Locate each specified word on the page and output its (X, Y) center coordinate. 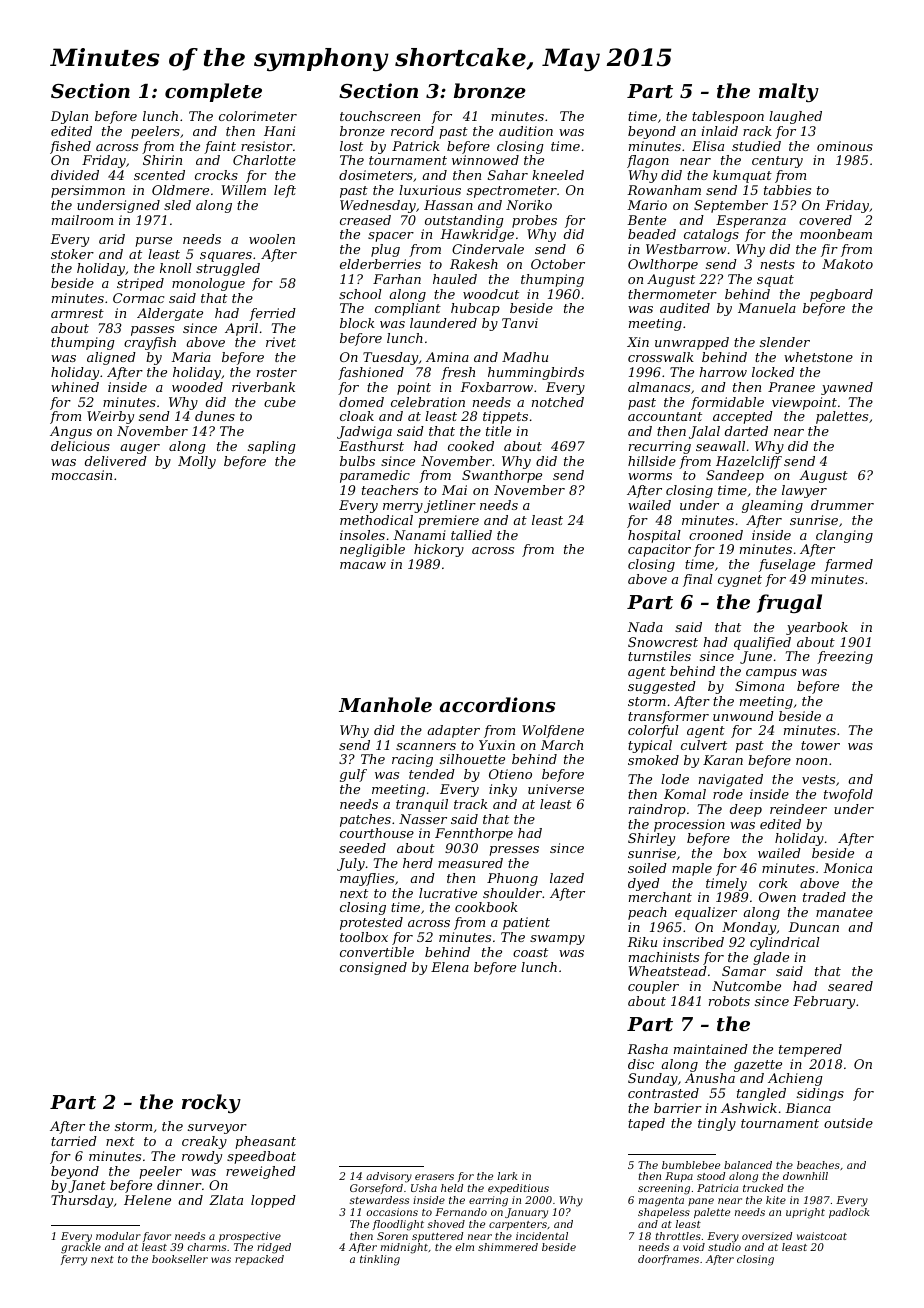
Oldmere (180, 190)
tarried (74, 1141)
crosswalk (661, 357)
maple (692, 869)
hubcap (475, 309)
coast (530, 952)
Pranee (791, 387)
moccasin (82, 475)
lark (508, 1176)
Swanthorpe (502, 476)
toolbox (364, 937)
